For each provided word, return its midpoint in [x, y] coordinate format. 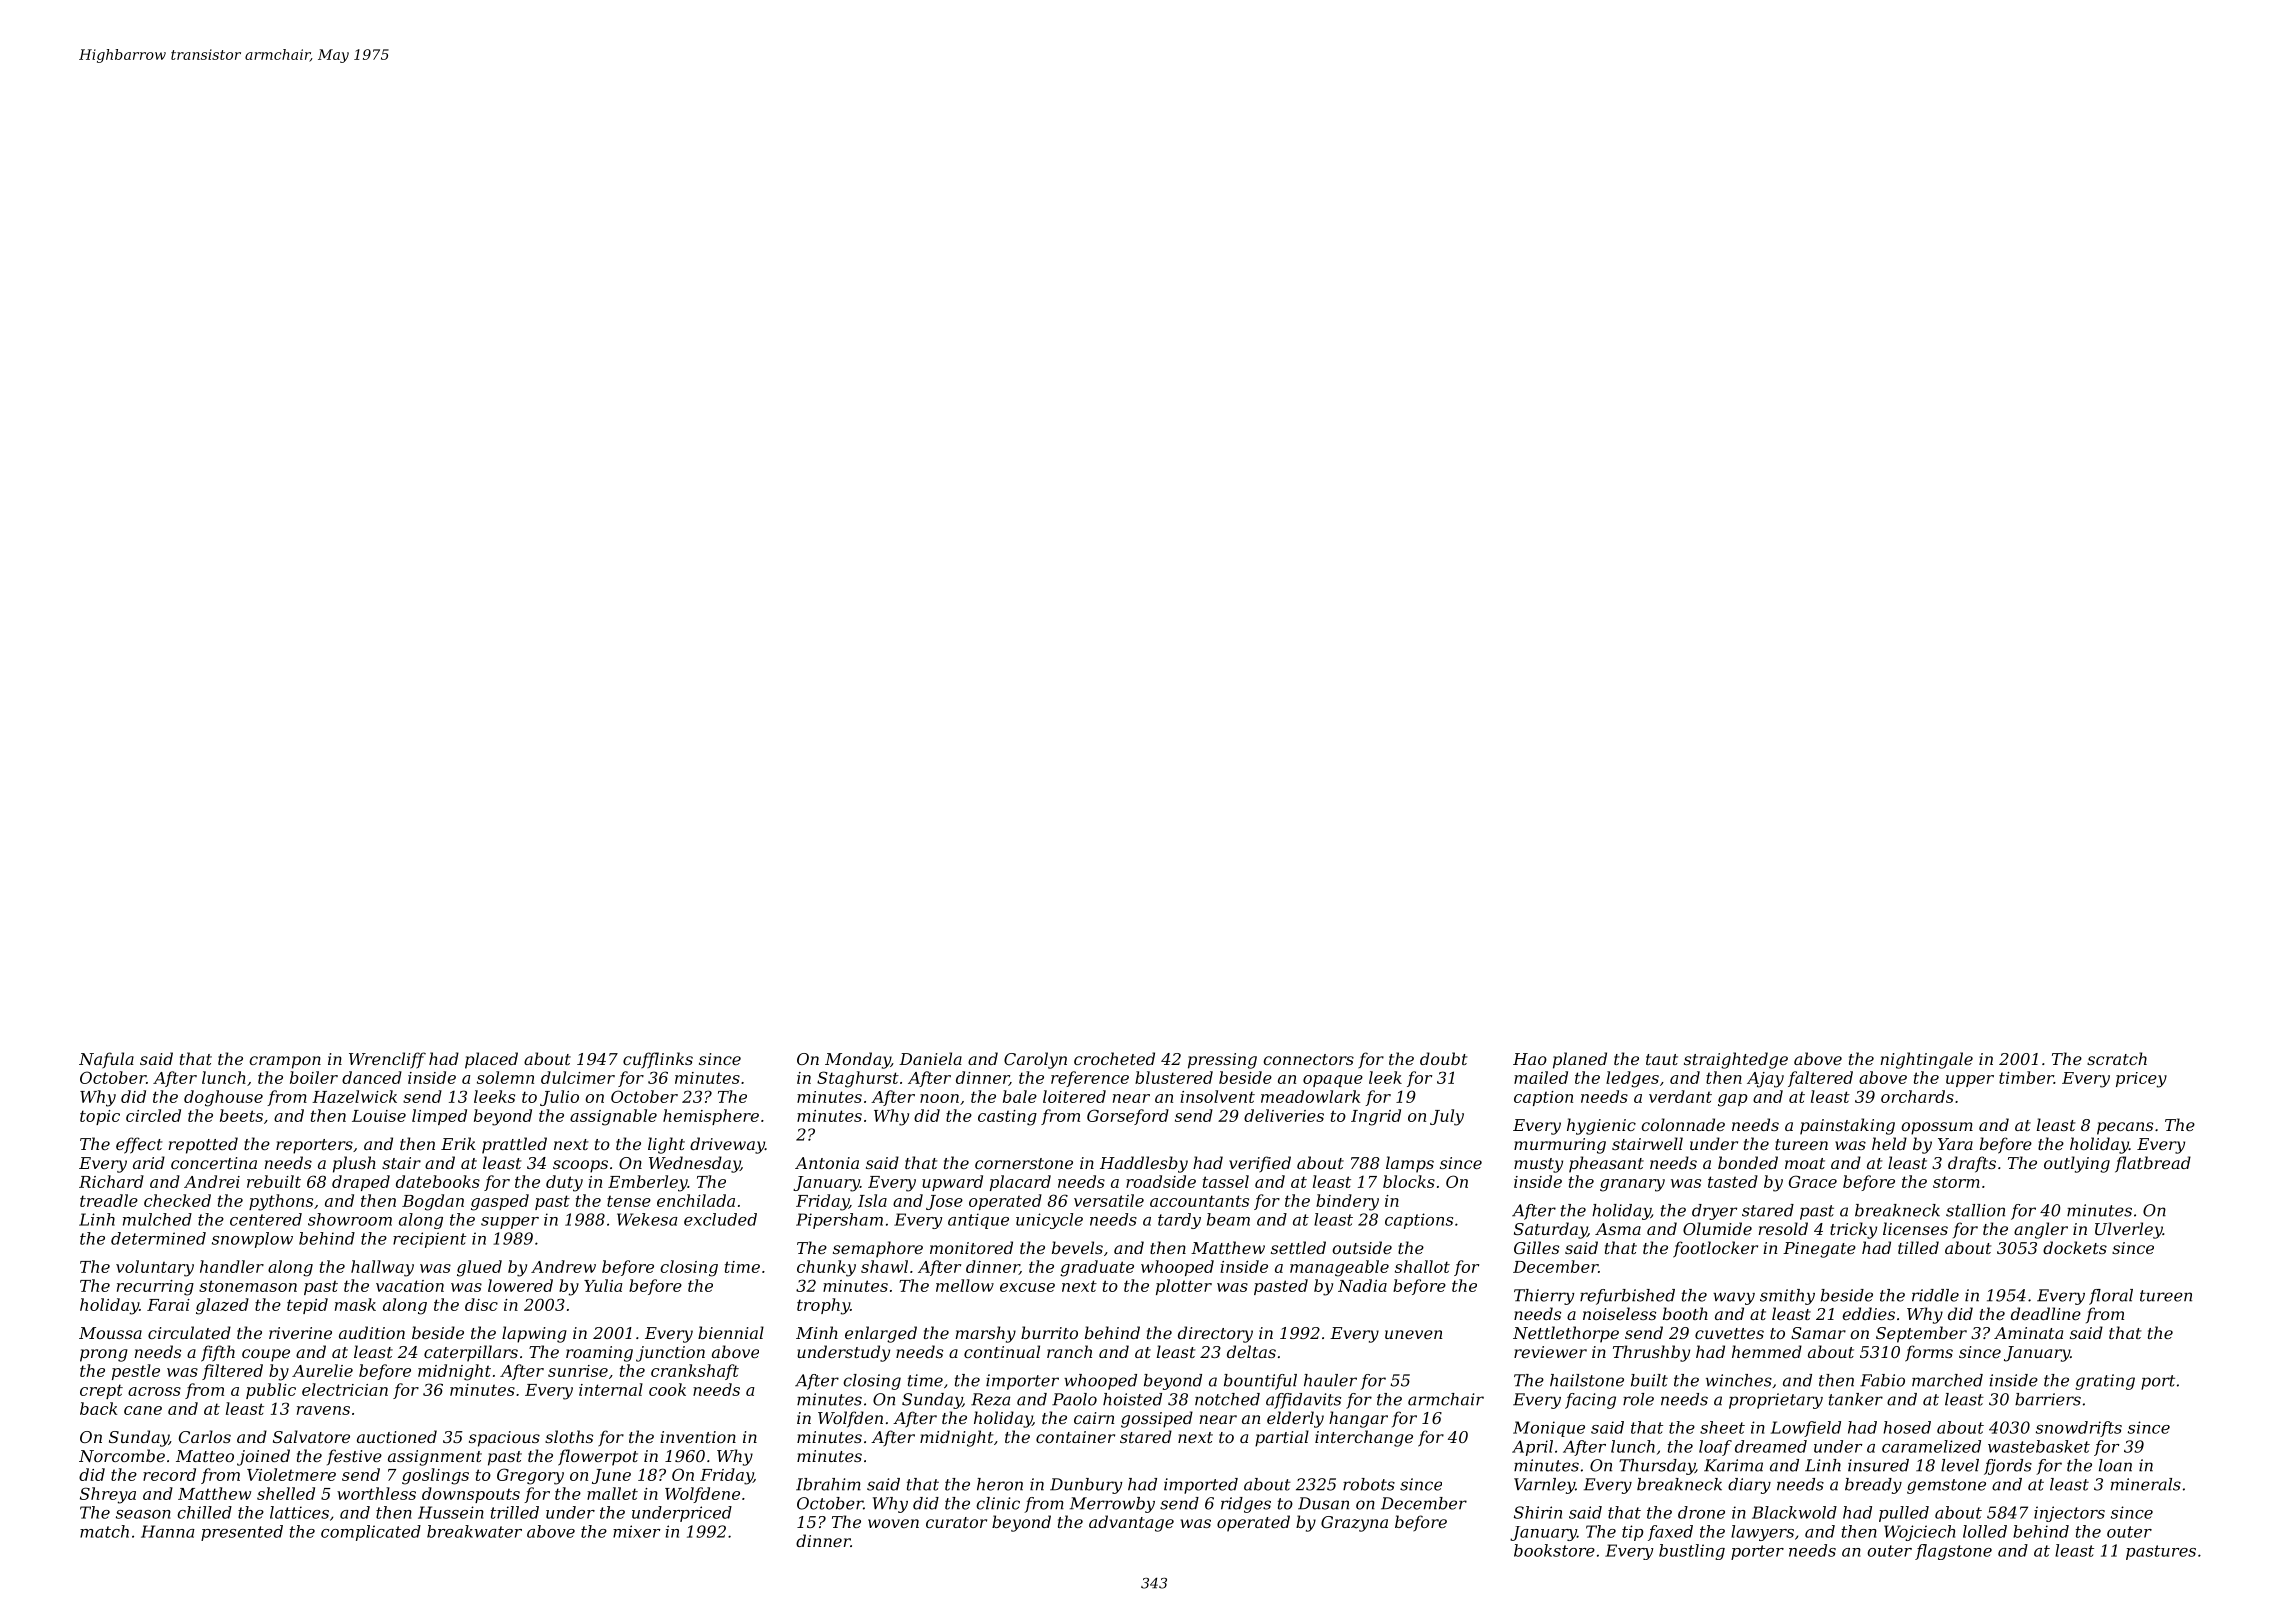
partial [1282, 1438]
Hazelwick [354, 1096]
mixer [637, 1531]
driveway [727, 1145]
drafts [1972, 1164]
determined [158, 1238]
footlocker [1715, 1249]
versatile [1109, 1200]
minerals [2146, 1484]
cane [143, 1410]
